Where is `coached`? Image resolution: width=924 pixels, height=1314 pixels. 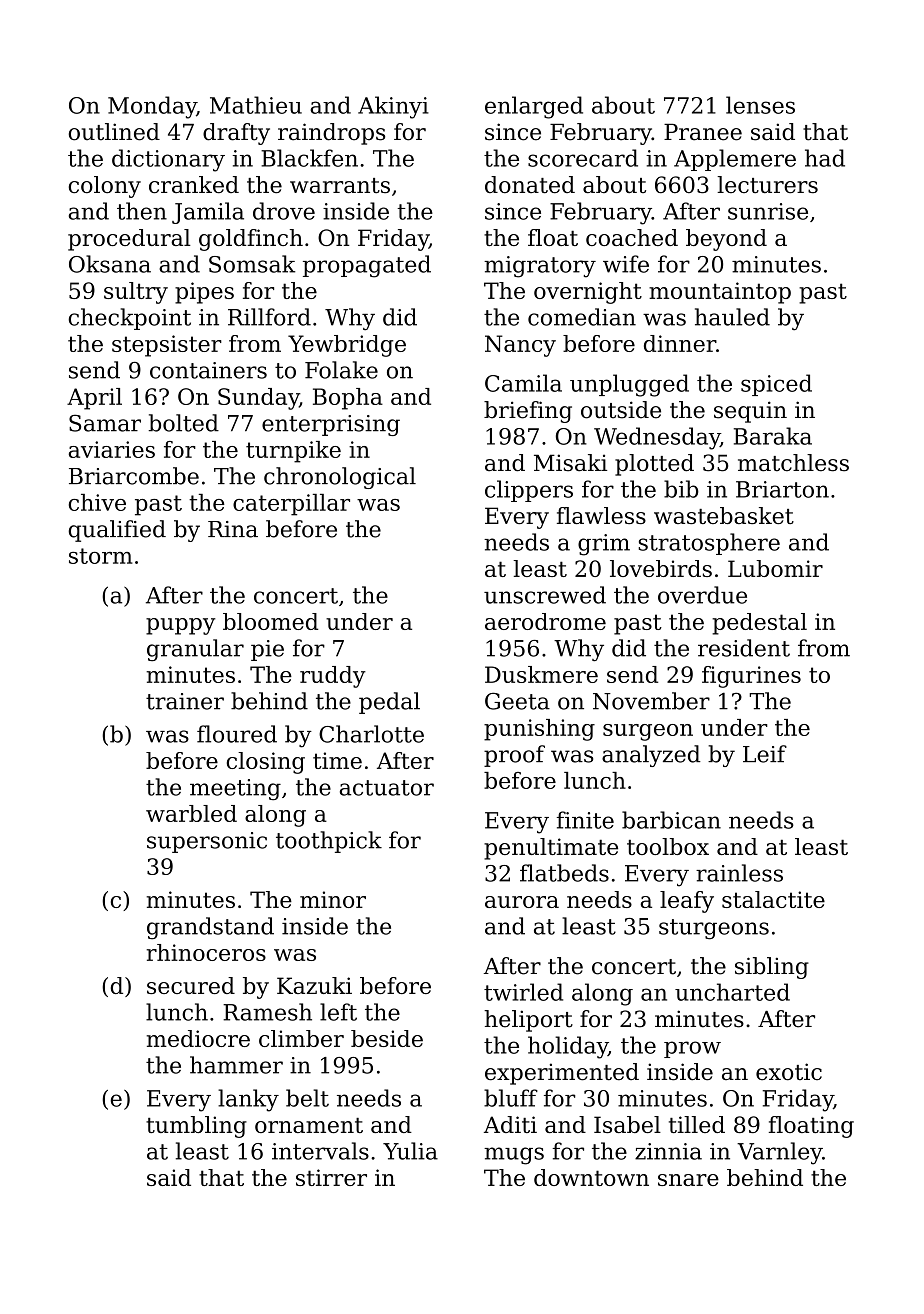
coached is located at coordinates (632, 237).
